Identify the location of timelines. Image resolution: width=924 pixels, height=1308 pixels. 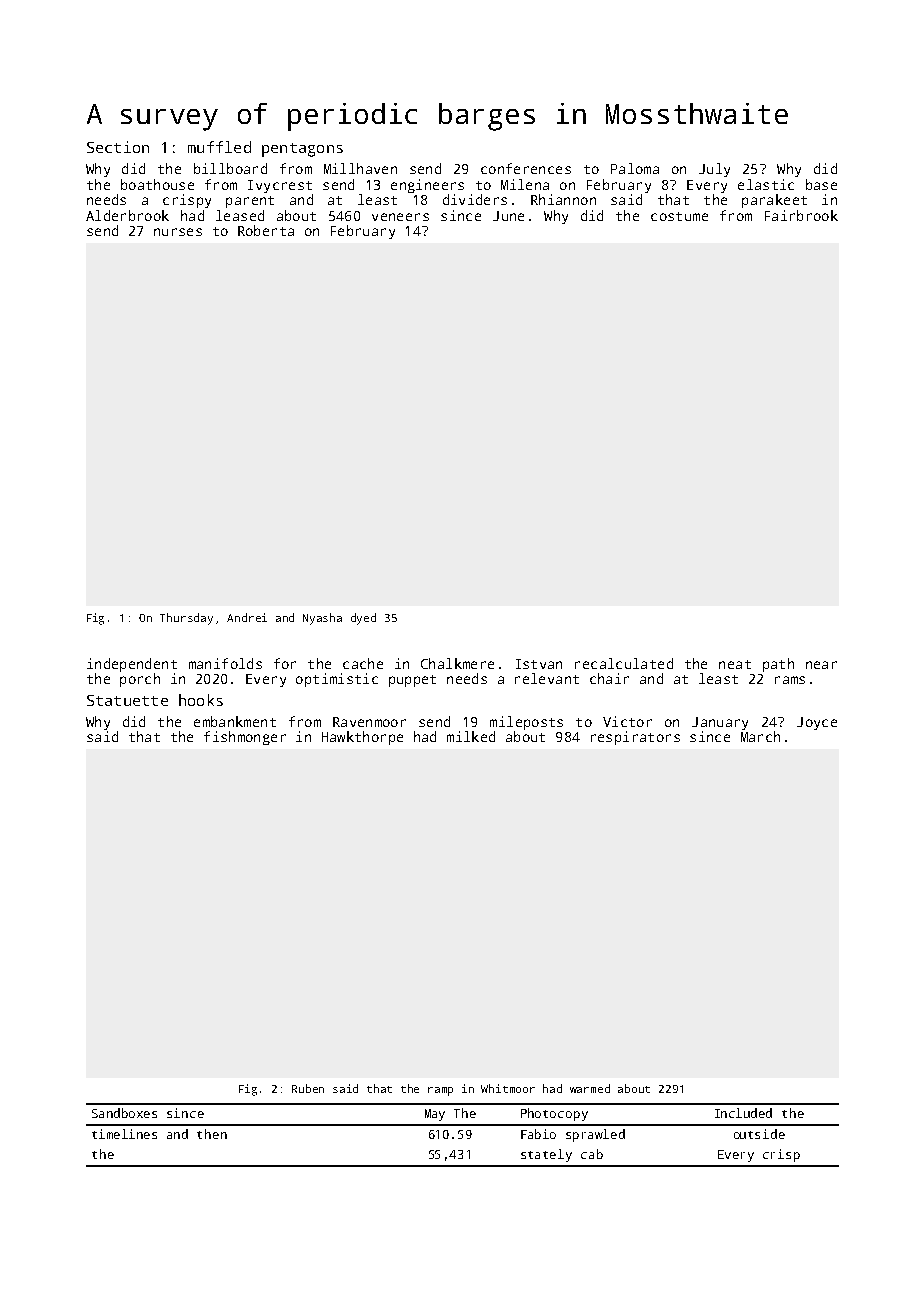
(124, 1134).
